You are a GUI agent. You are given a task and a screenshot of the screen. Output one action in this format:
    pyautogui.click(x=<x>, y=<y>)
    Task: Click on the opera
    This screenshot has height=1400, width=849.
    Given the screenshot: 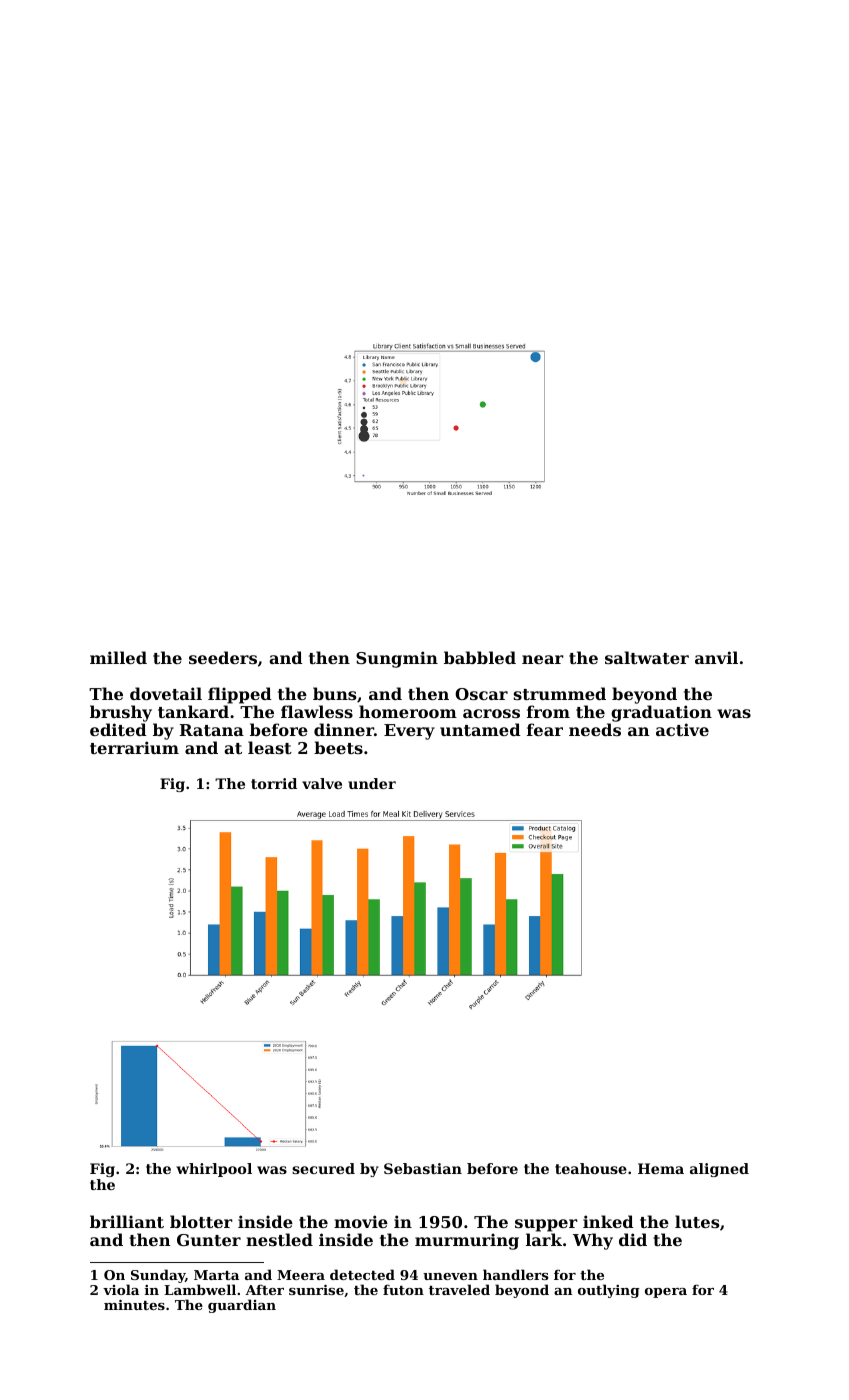 What is the action you would take?
    pyautogui.click(x=666, y=1293)
